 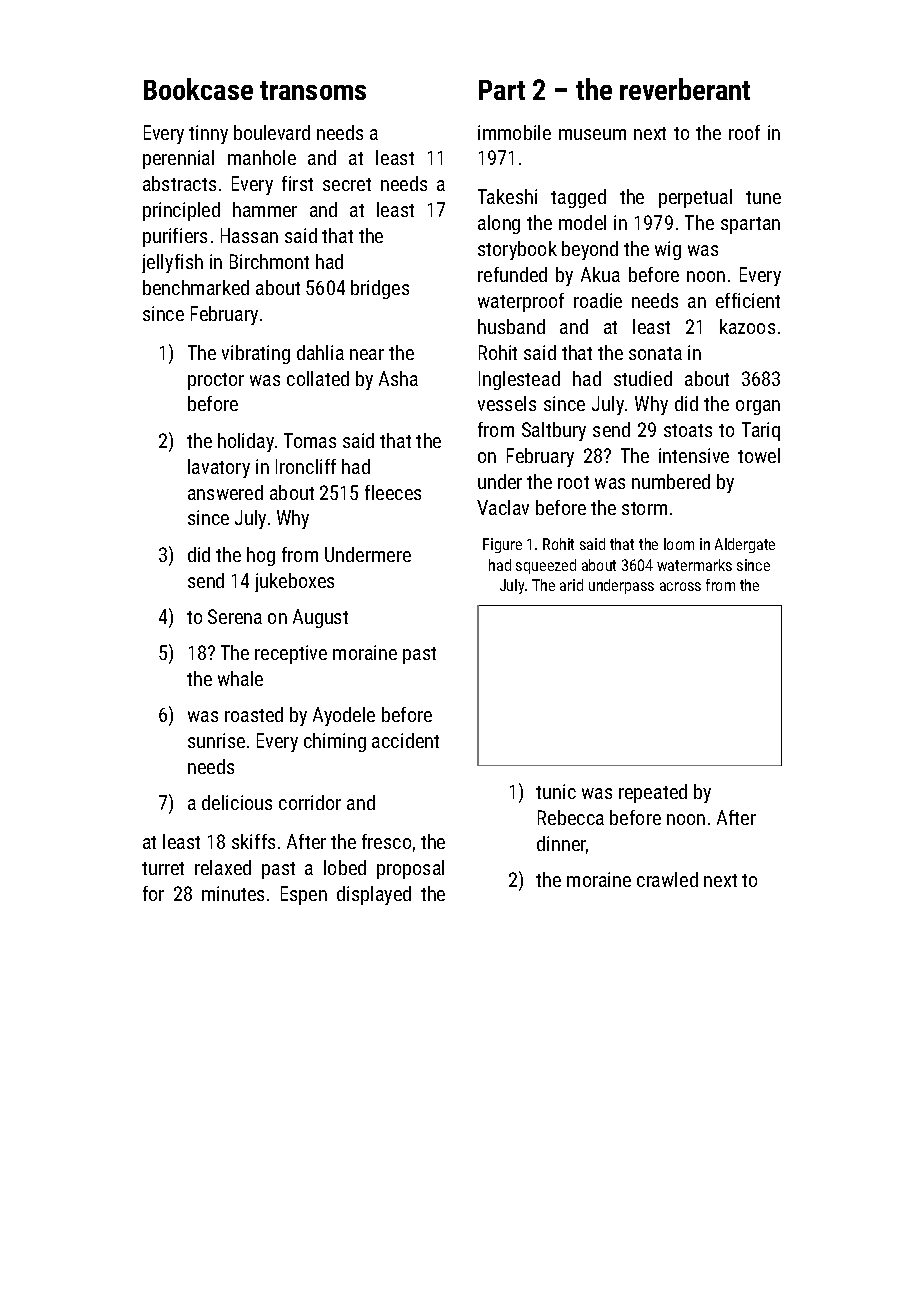 What do you see at coordinates (685, 89) in the image?
I see `reverberant` at bounding box center [685, 89].
